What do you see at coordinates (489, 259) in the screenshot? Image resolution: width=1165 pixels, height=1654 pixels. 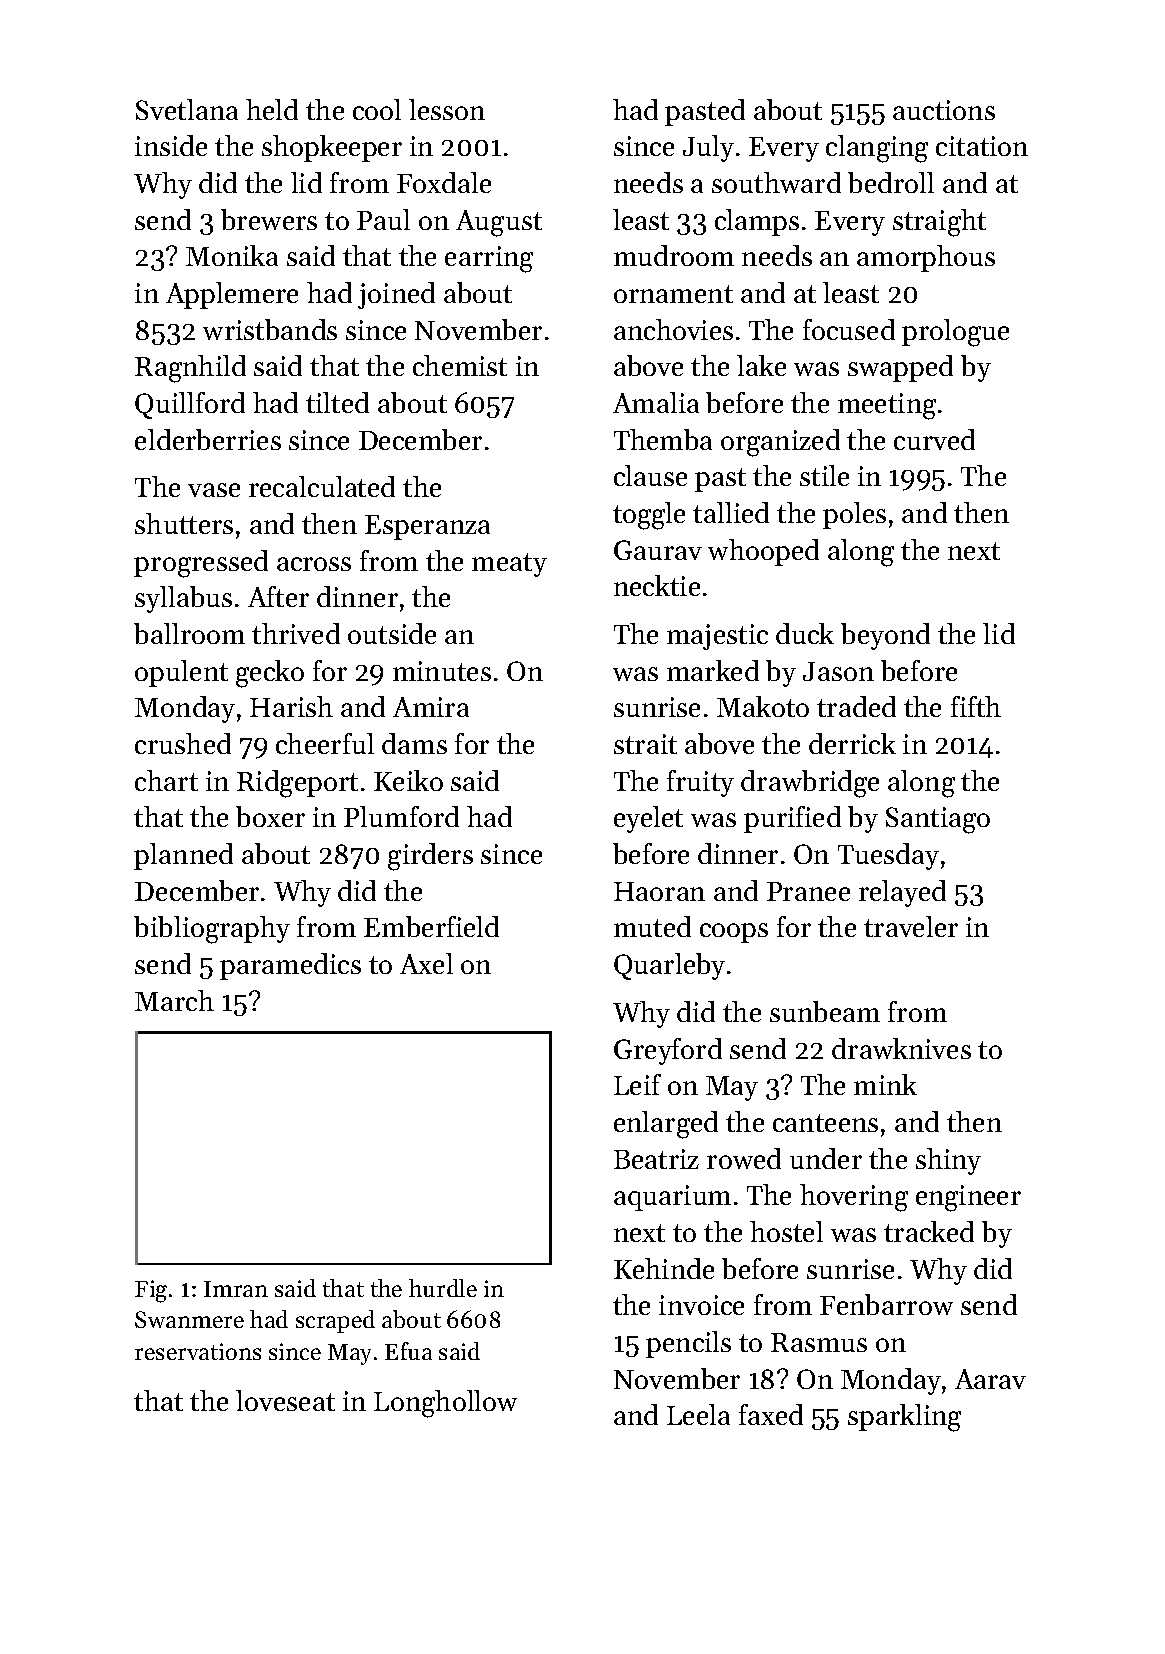 I see `earring` at bounding box center [489, 259].
